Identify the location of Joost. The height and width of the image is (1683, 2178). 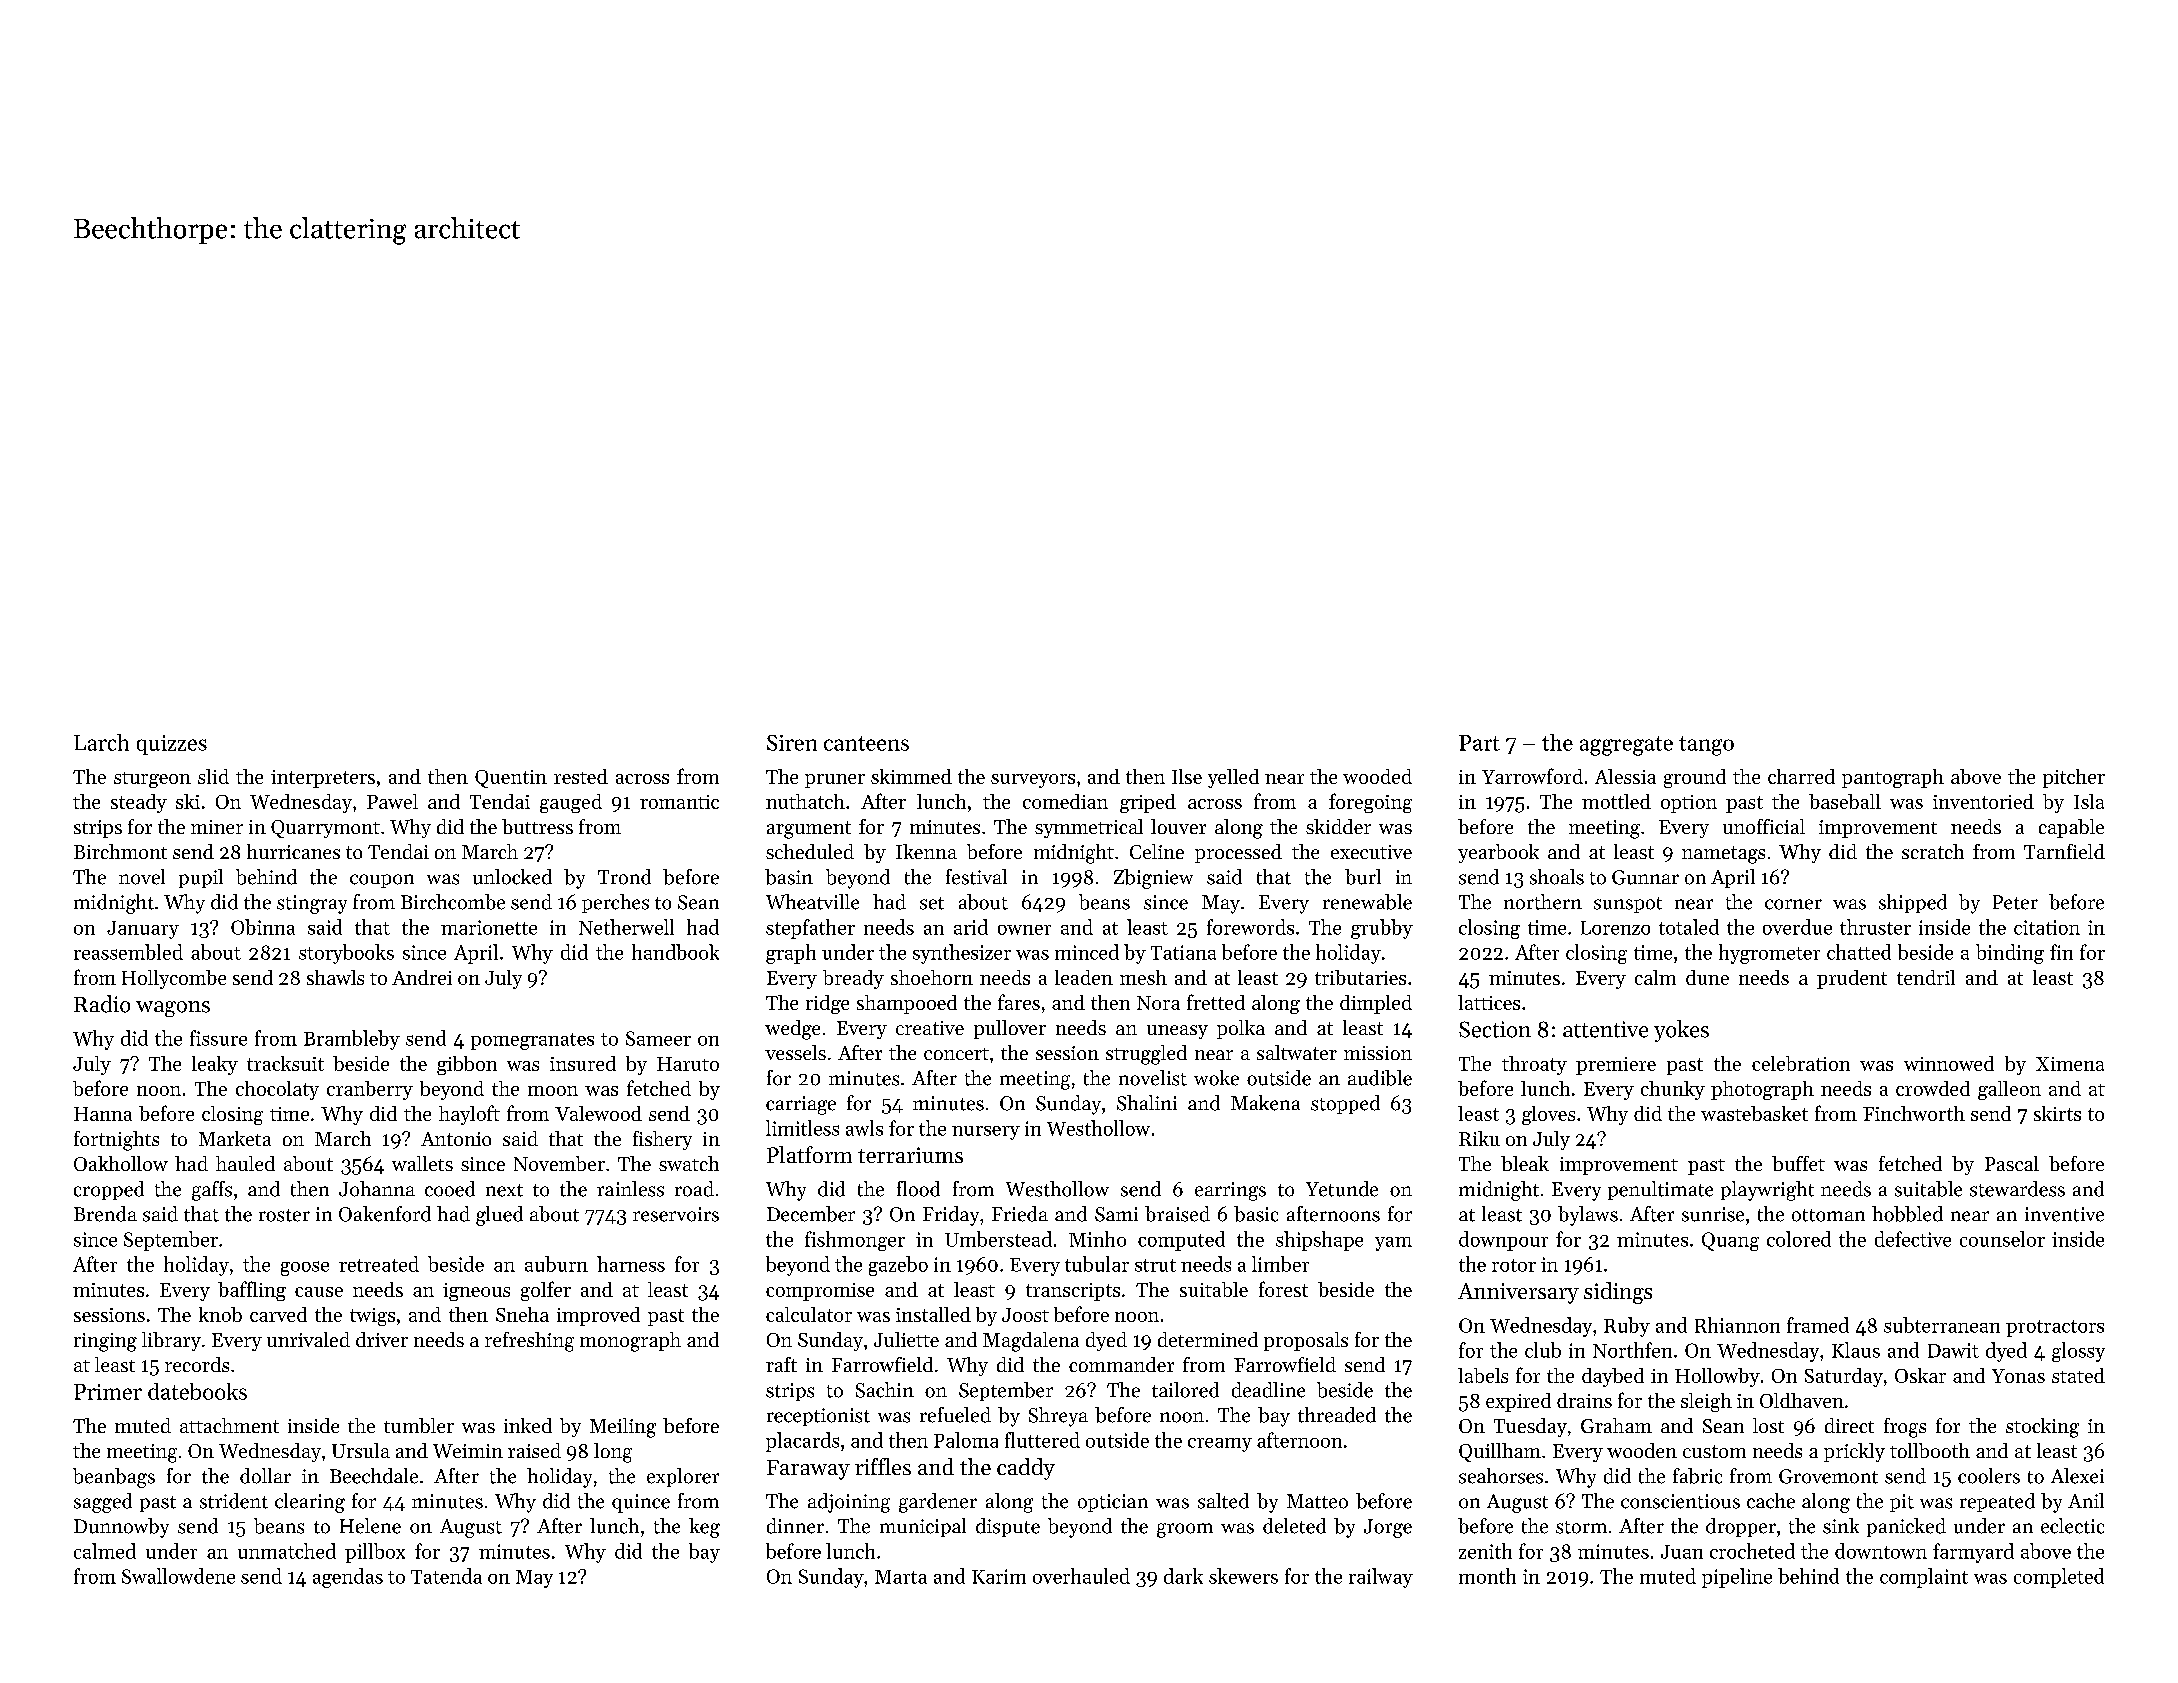
(1025, 1315).
